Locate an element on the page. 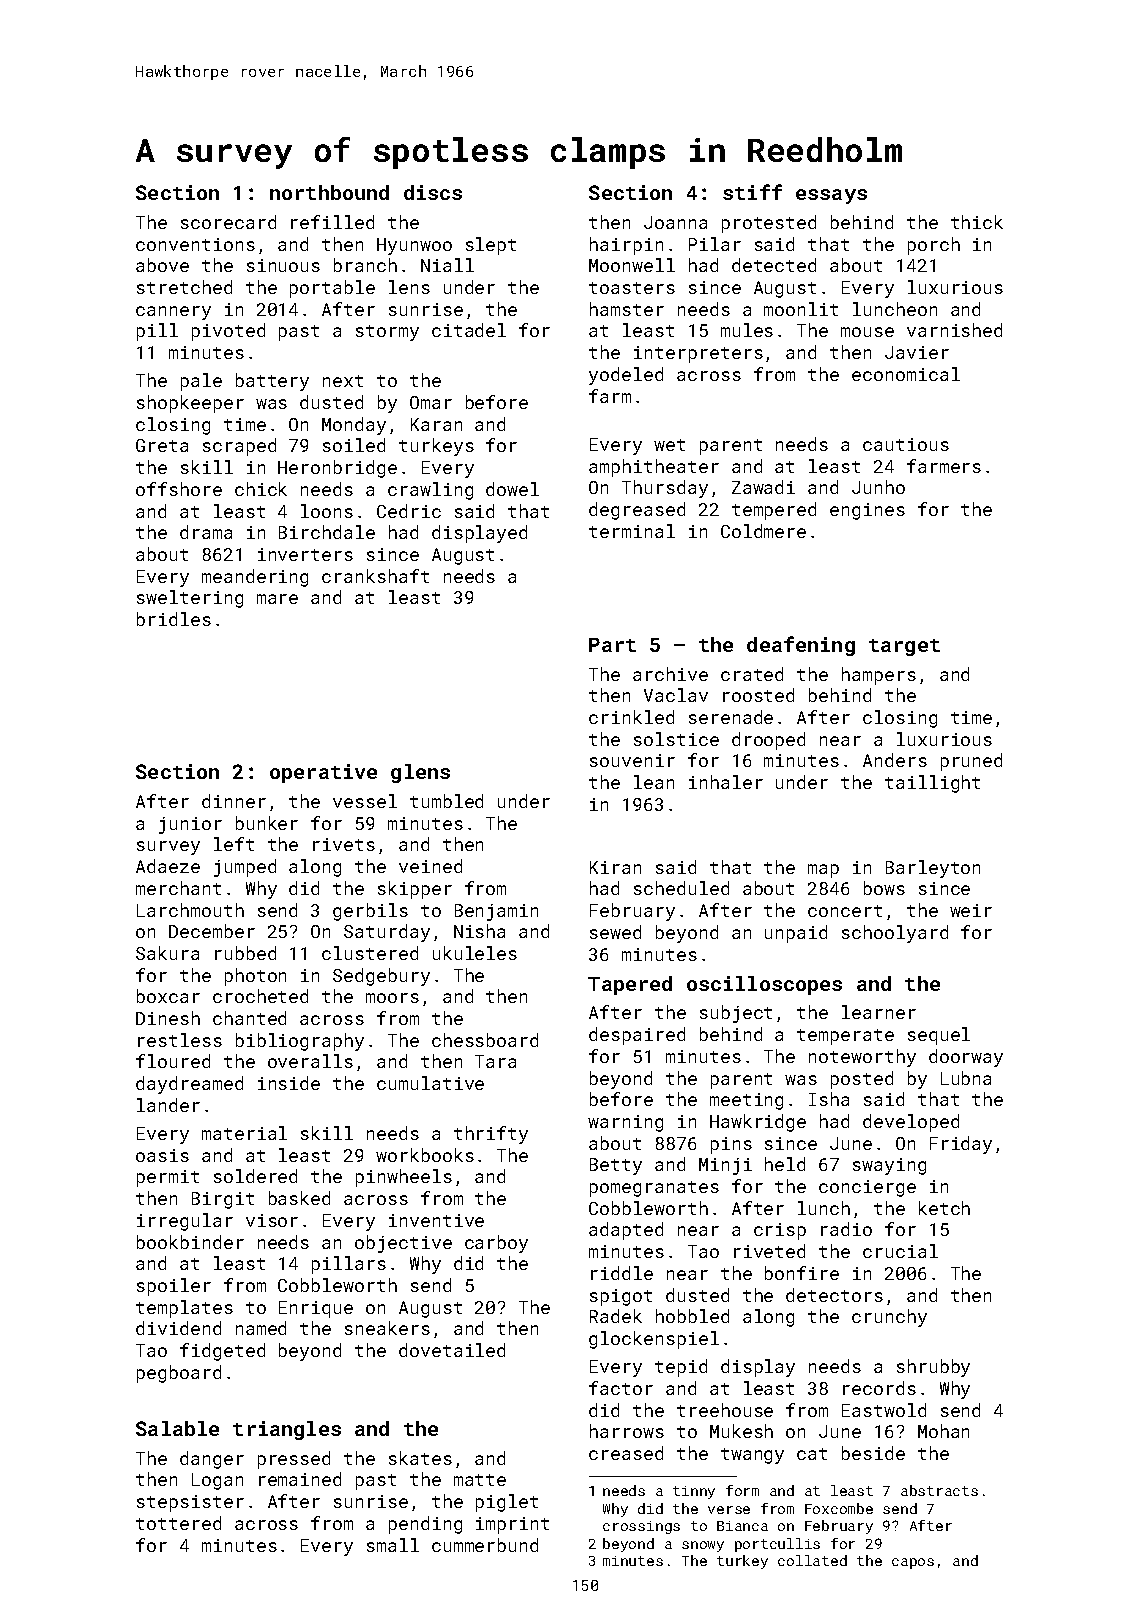  Part is located at coordinates (612, 645).
